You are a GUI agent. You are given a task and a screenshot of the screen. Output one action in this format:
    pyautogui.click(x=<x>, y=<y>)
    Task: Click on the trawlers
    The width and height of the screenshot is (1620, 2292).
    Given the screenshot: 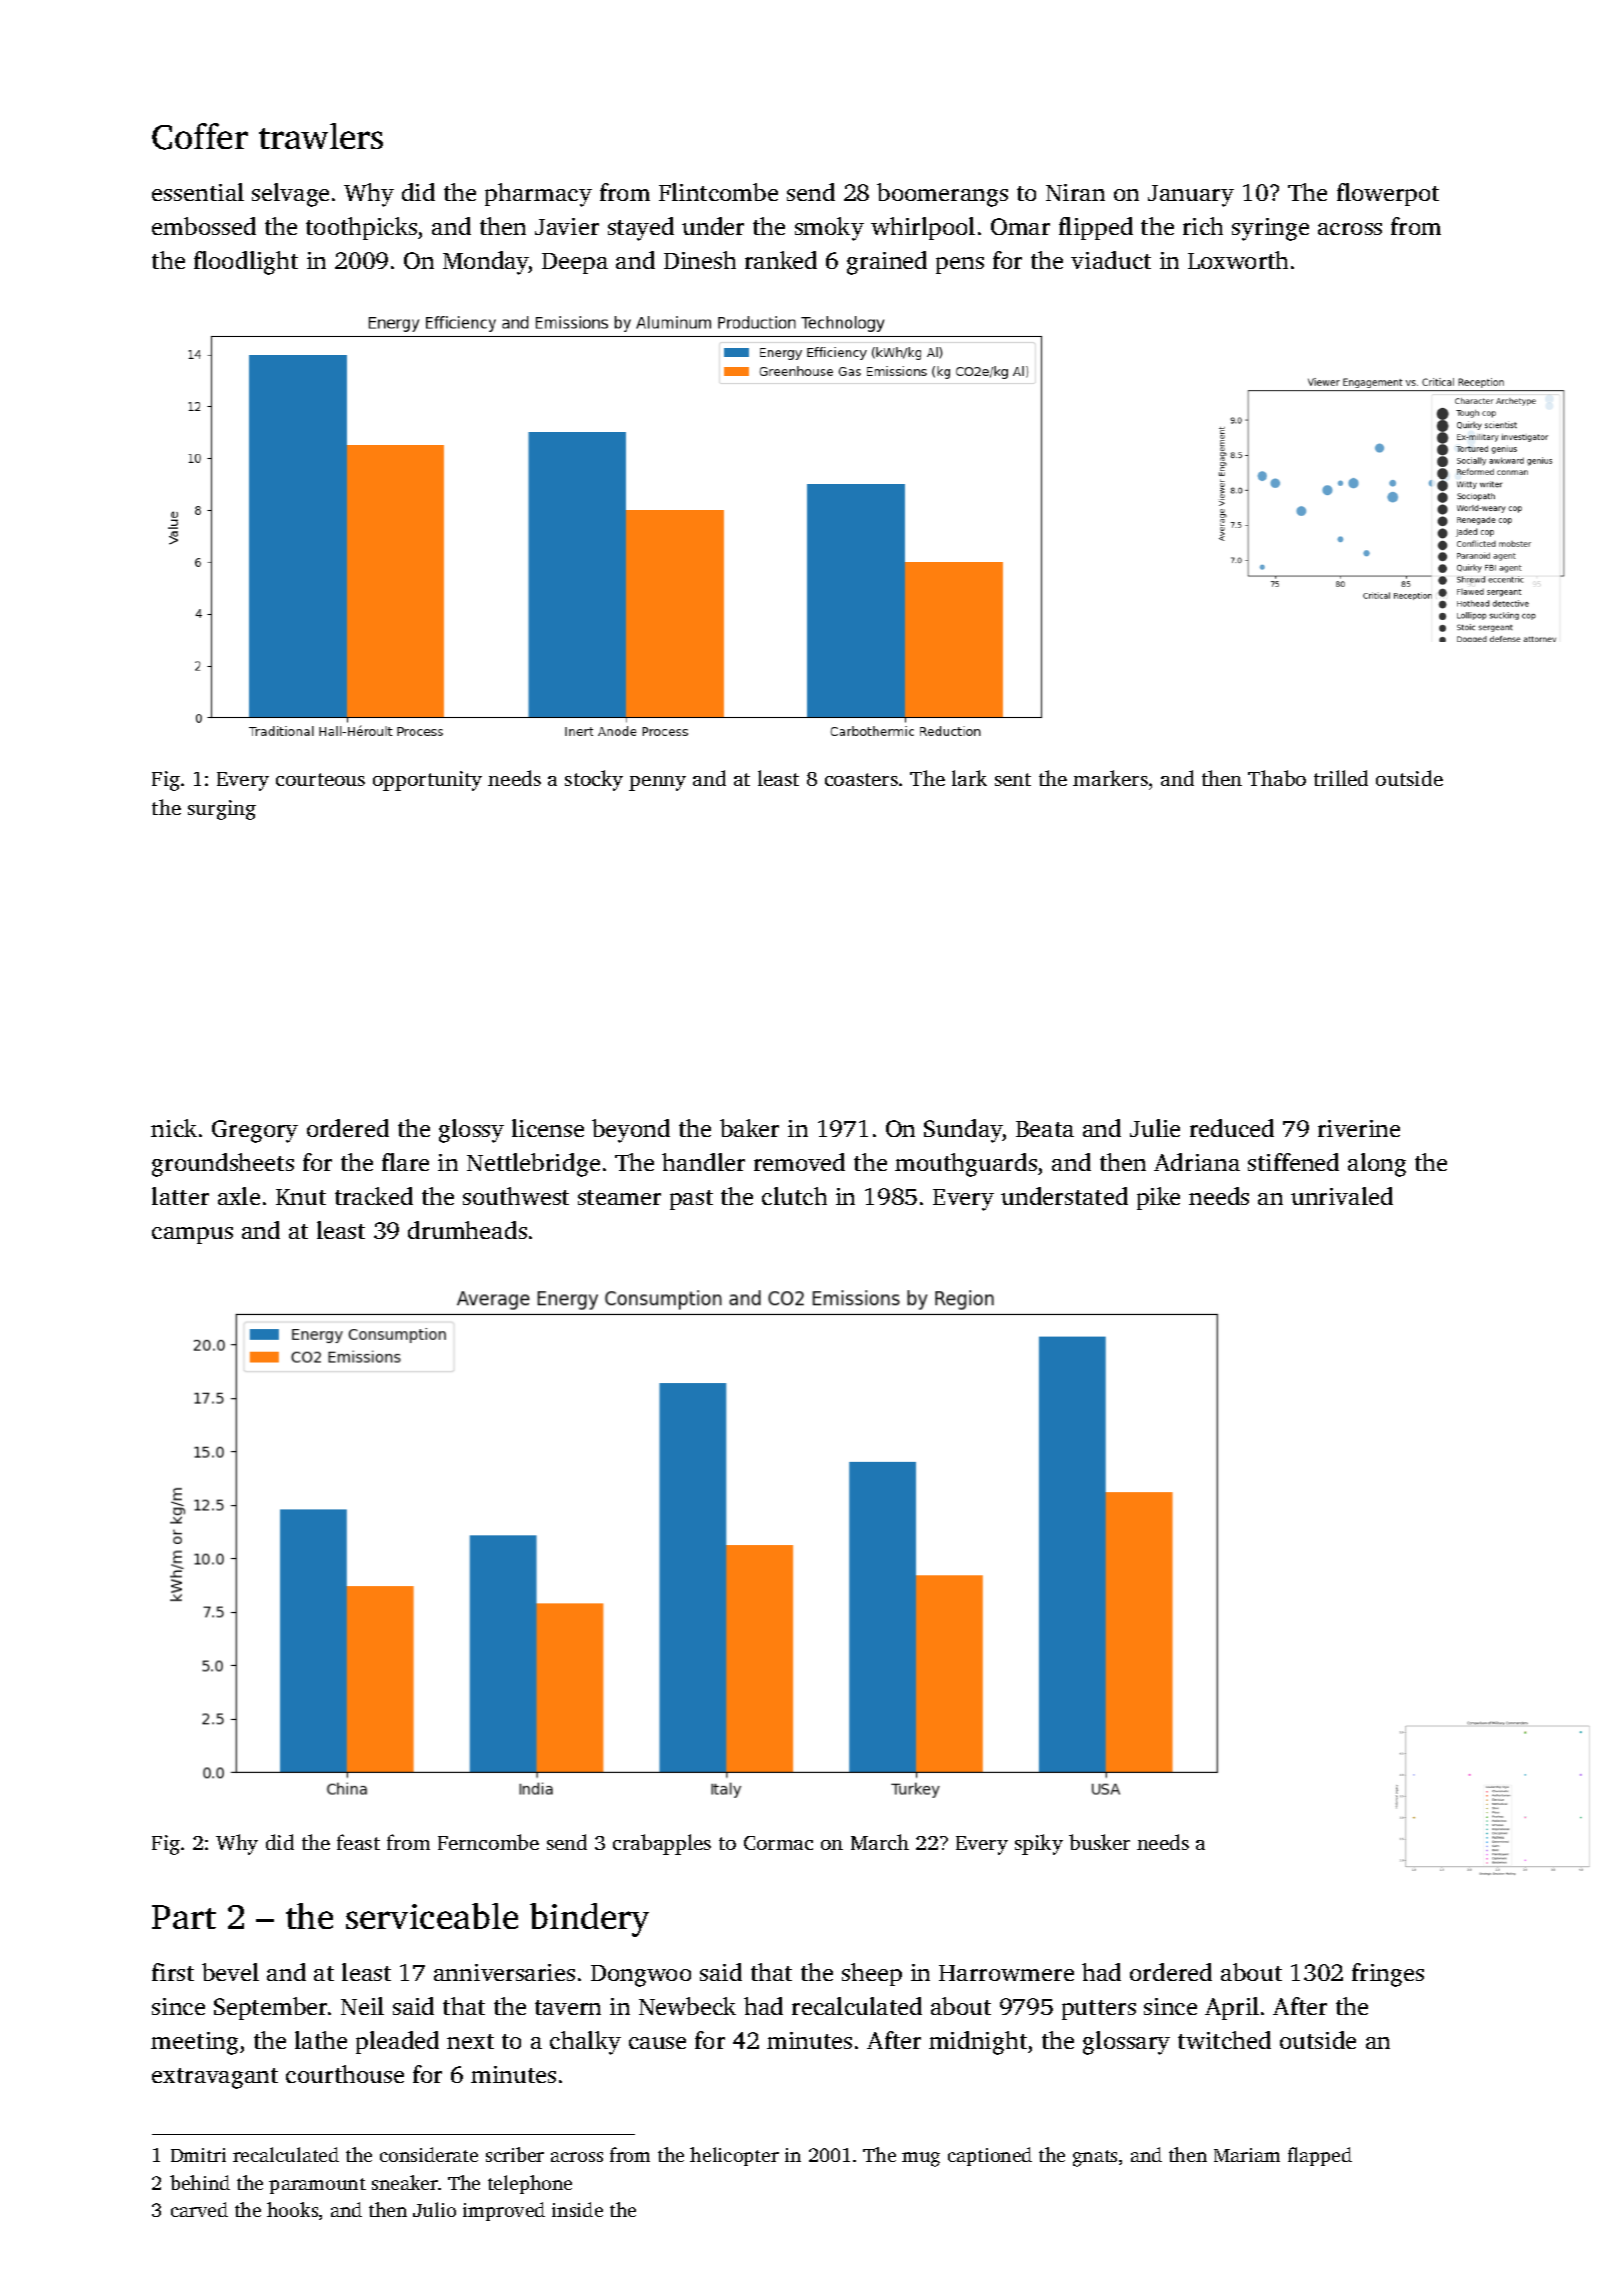 What is the action you would take?
    pyautogui.click(x=321, y=136)
